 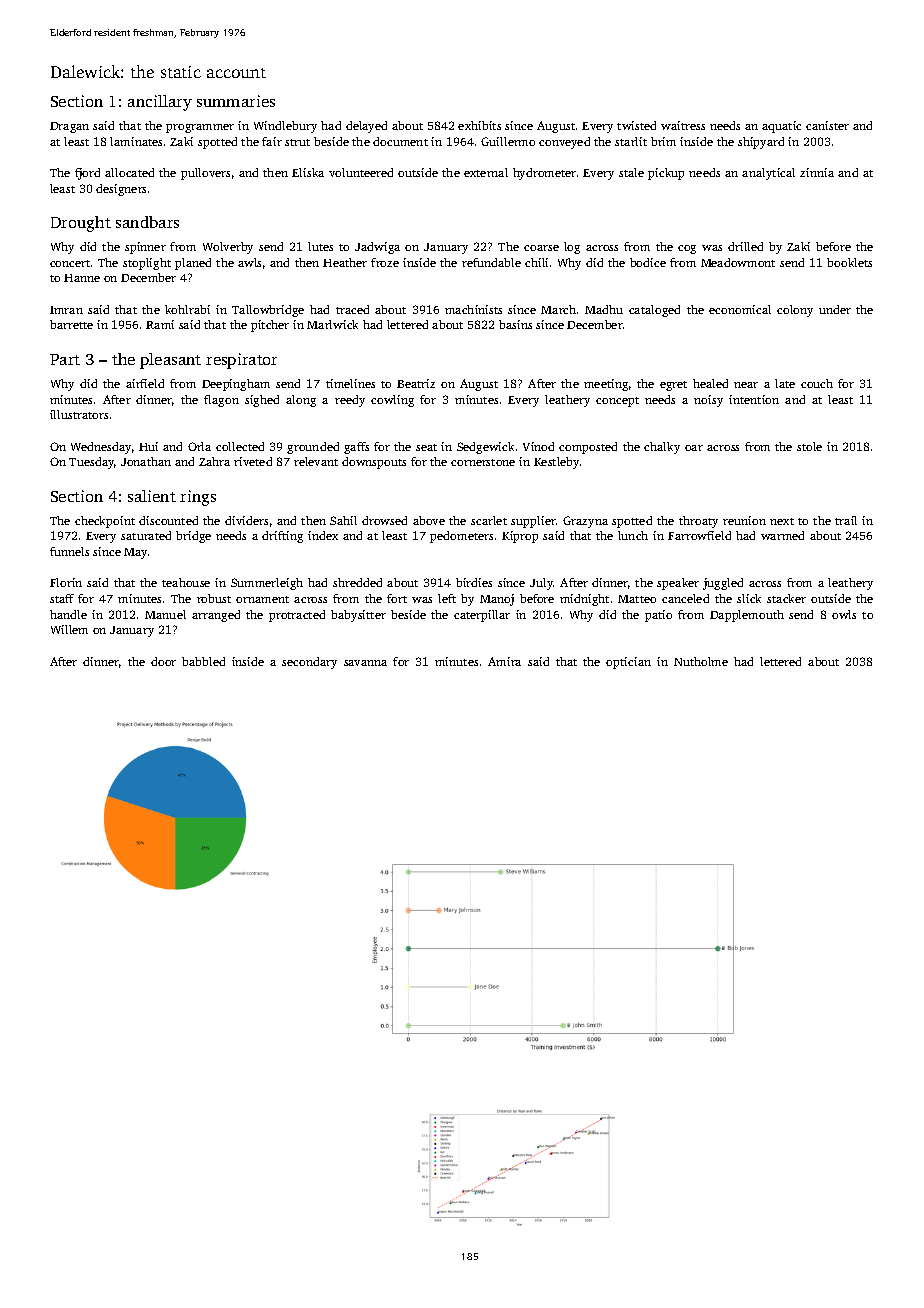 I want to click on zinnia, so click(x=817, y=172).
